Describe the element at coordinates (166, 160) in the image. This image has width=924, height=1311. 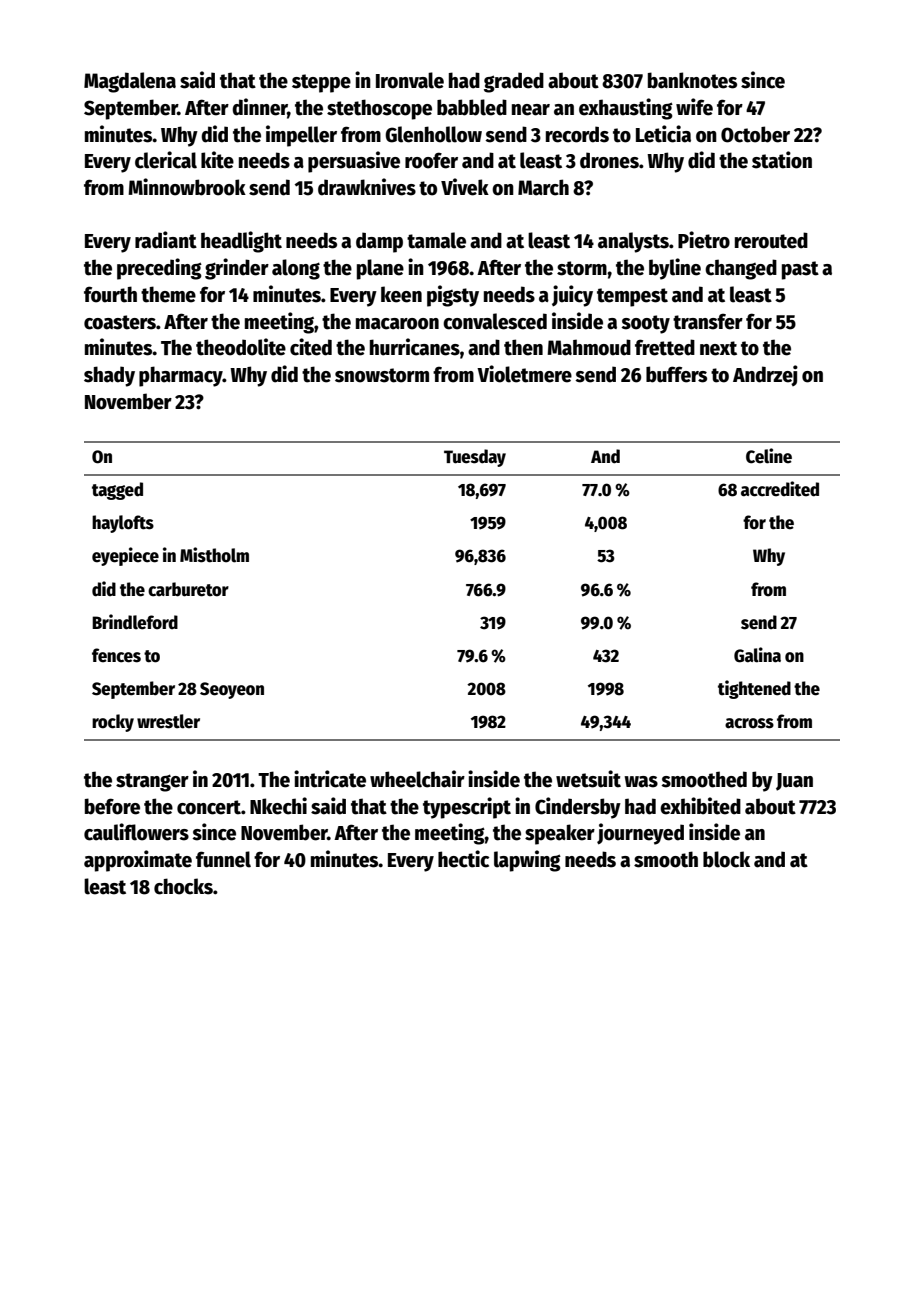
I see `clerical` at that location.
